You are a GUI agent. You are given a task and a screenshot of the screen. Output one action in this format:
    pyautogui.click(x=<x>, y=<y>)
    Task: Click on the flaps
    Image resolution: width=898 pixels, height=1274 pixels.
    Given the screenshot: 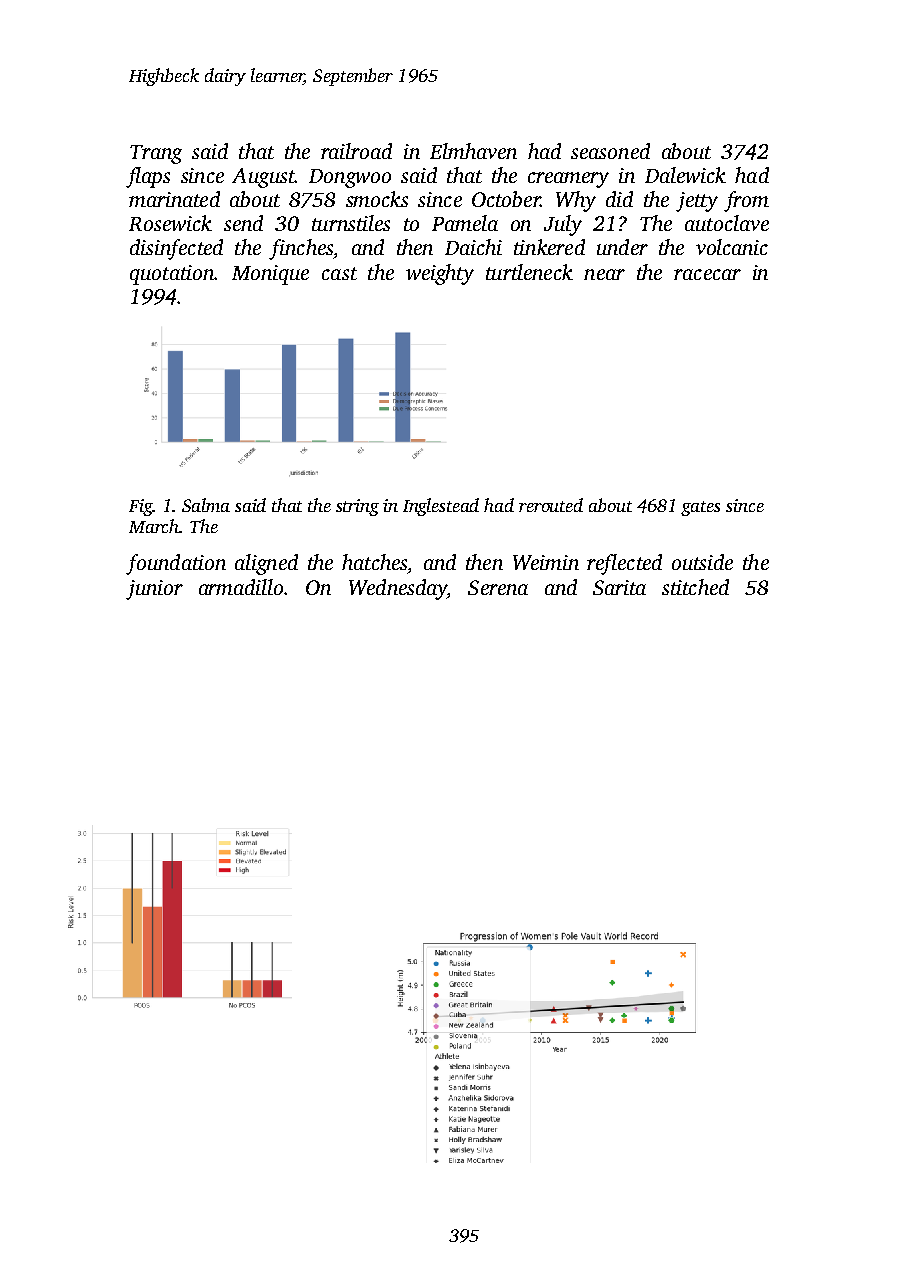 What is the action you would take?
    pyautogui.click(x=148, y=177)
